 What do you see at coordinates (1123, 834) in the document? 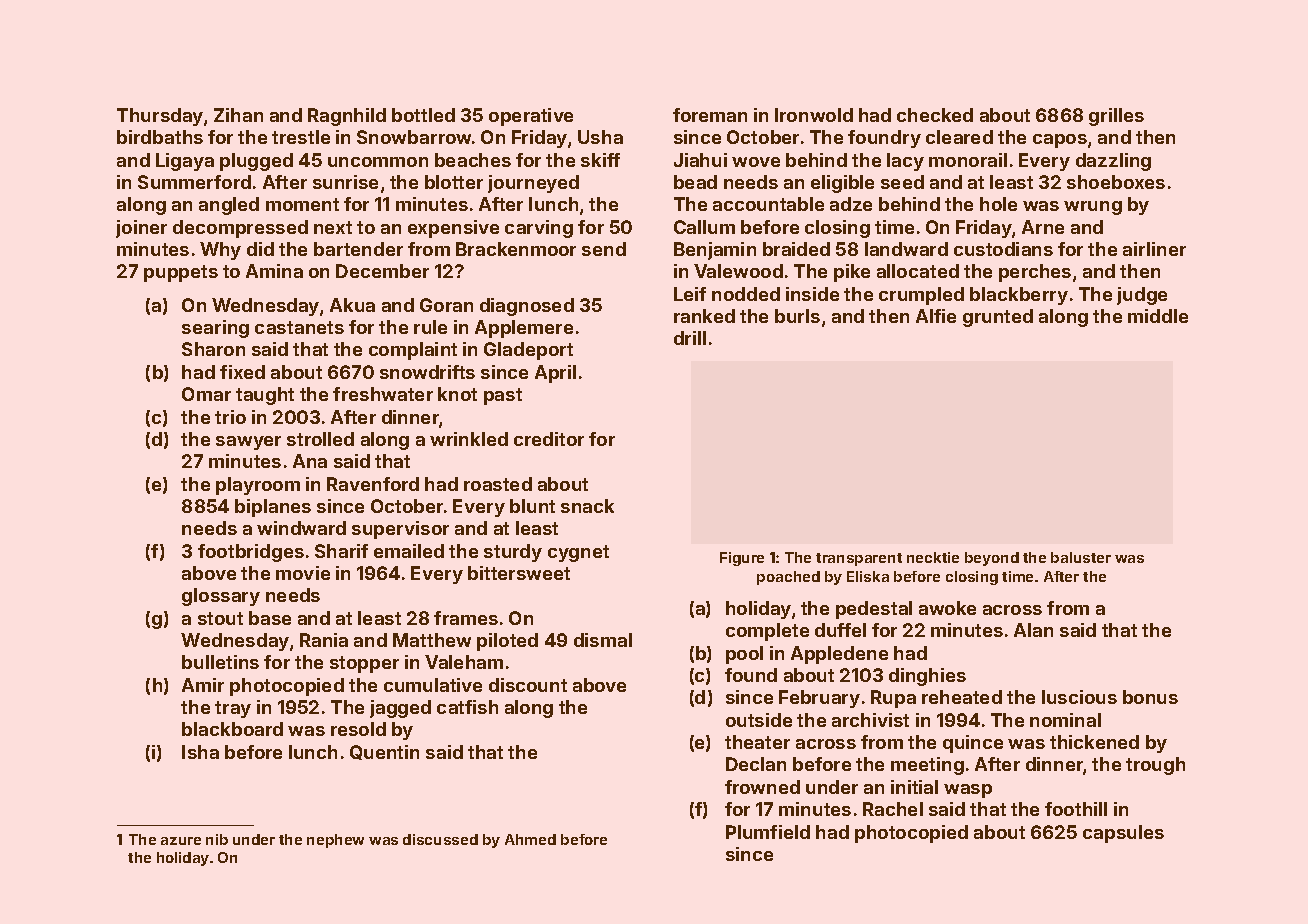
I see `capsules` at bounding box center [1123, 834].
